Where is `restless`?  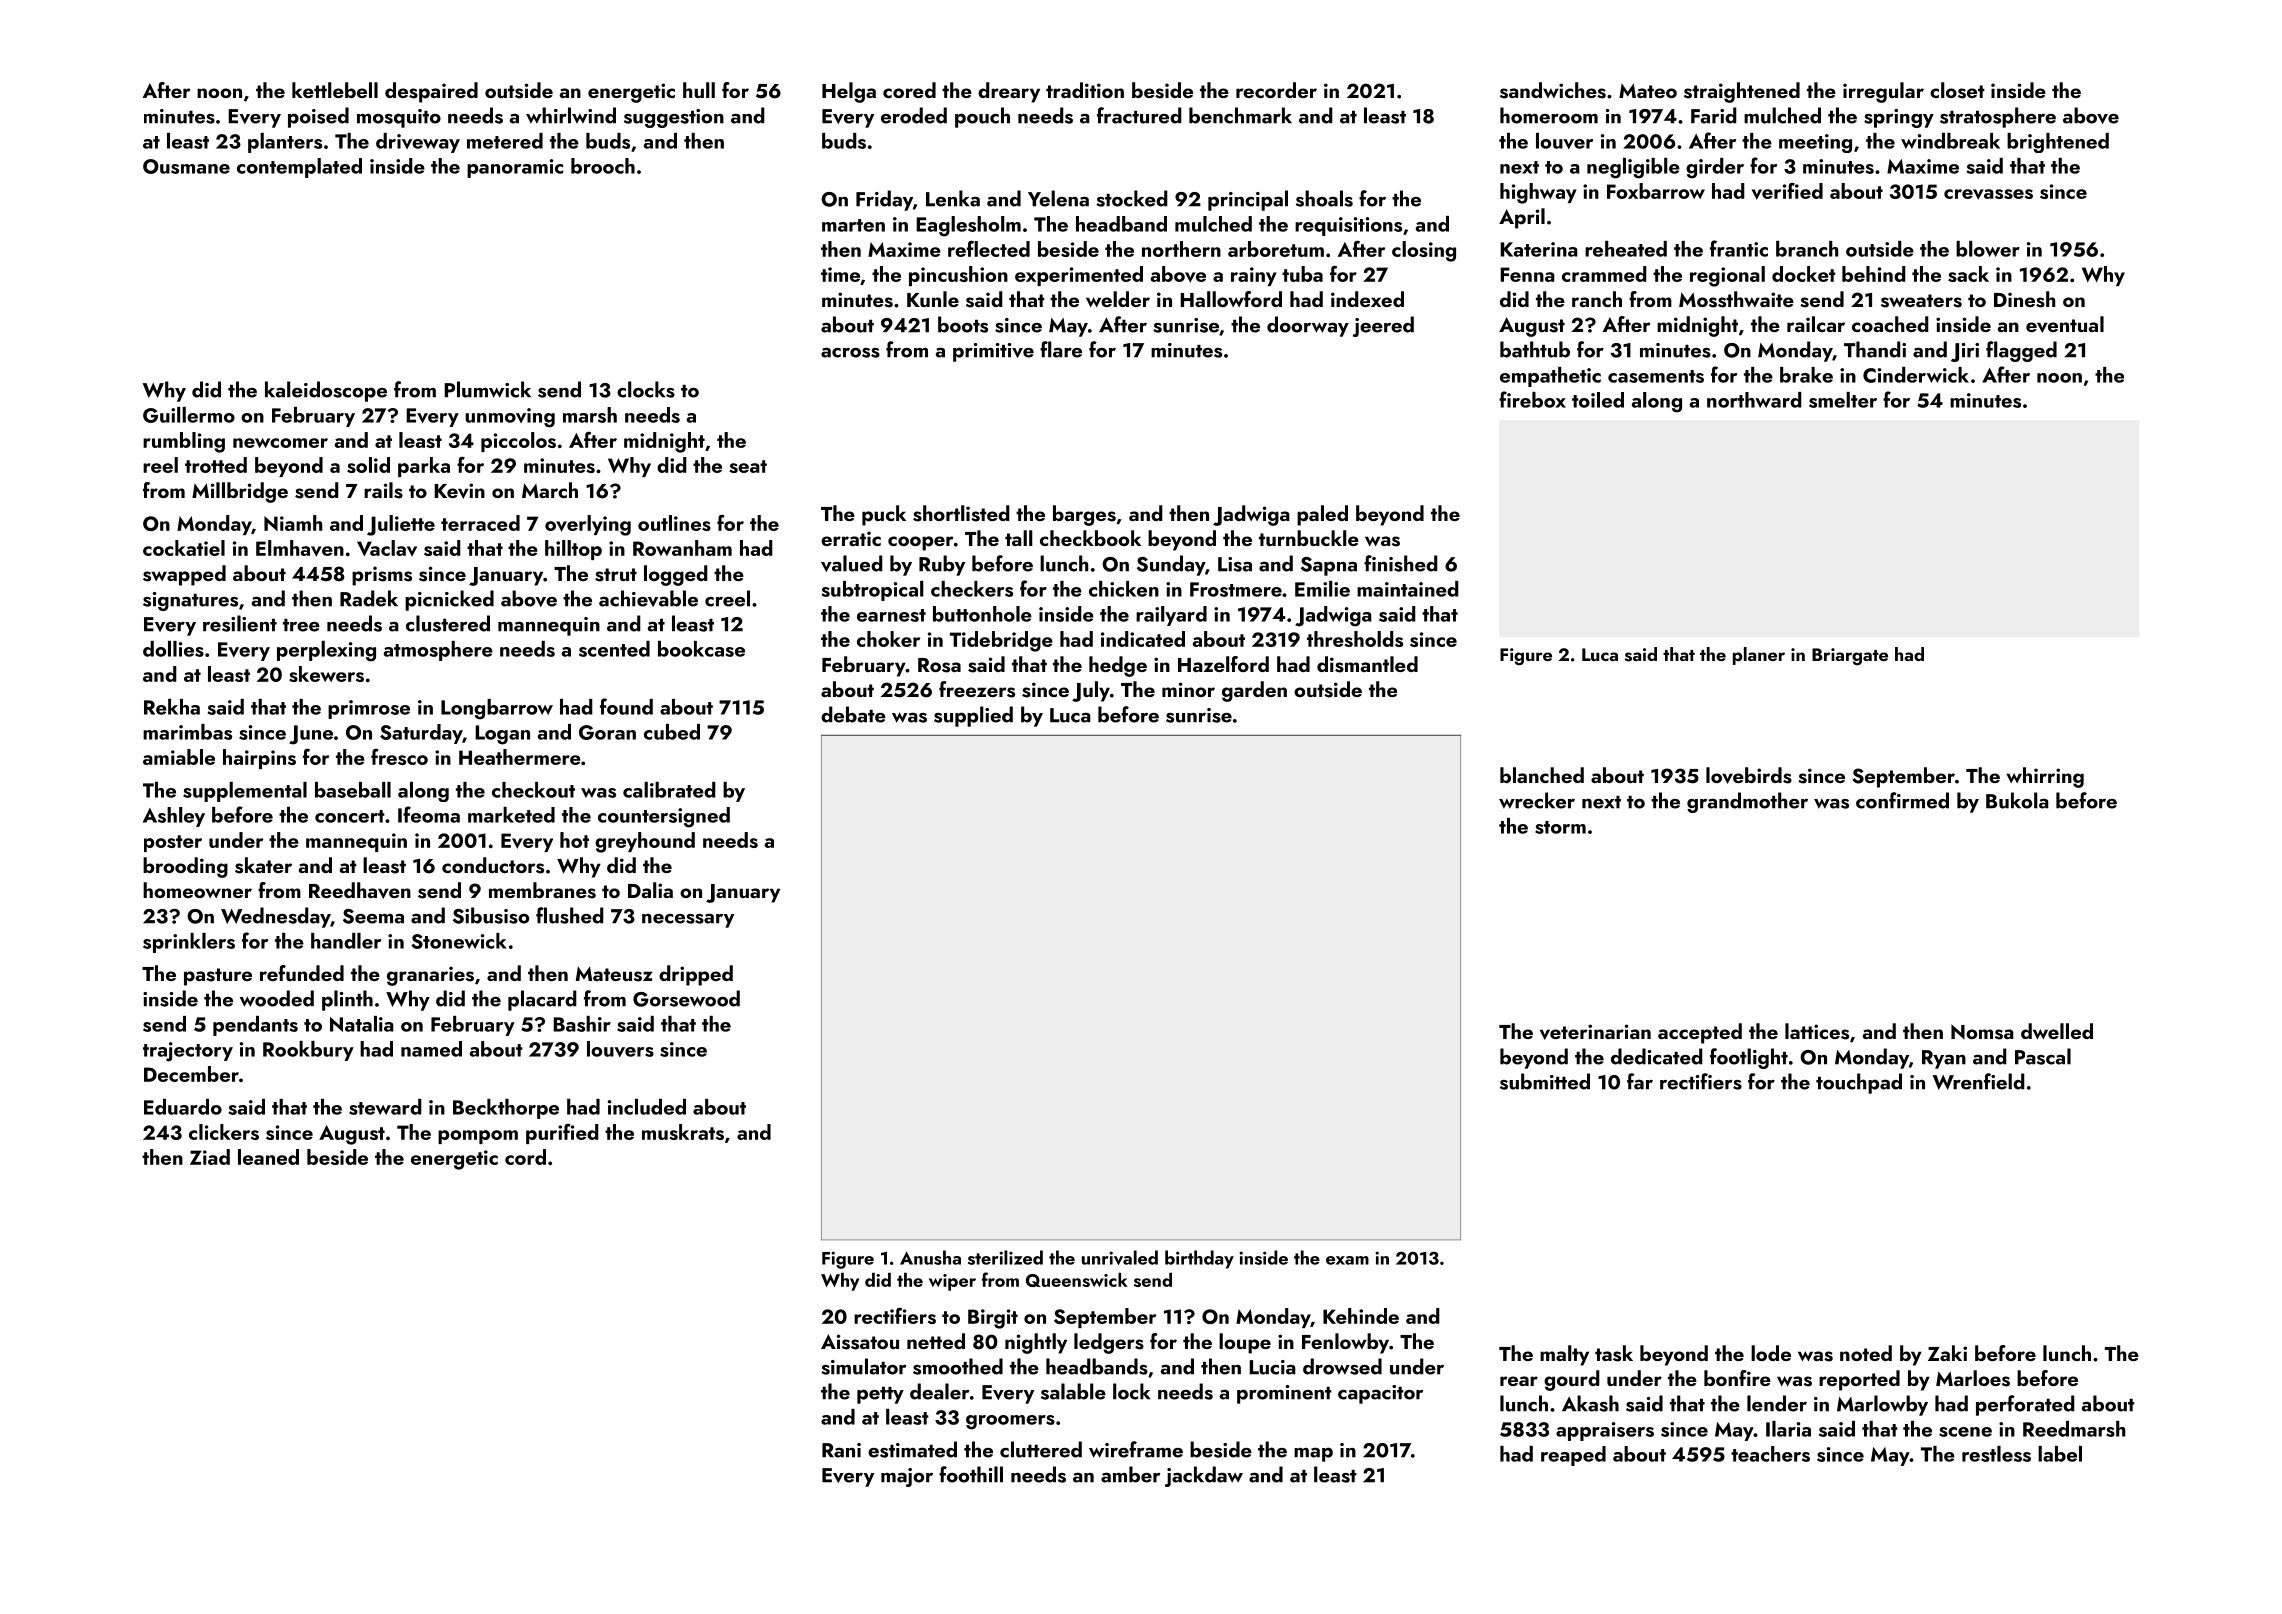
restless is located at coordinates (1996, 1454).
